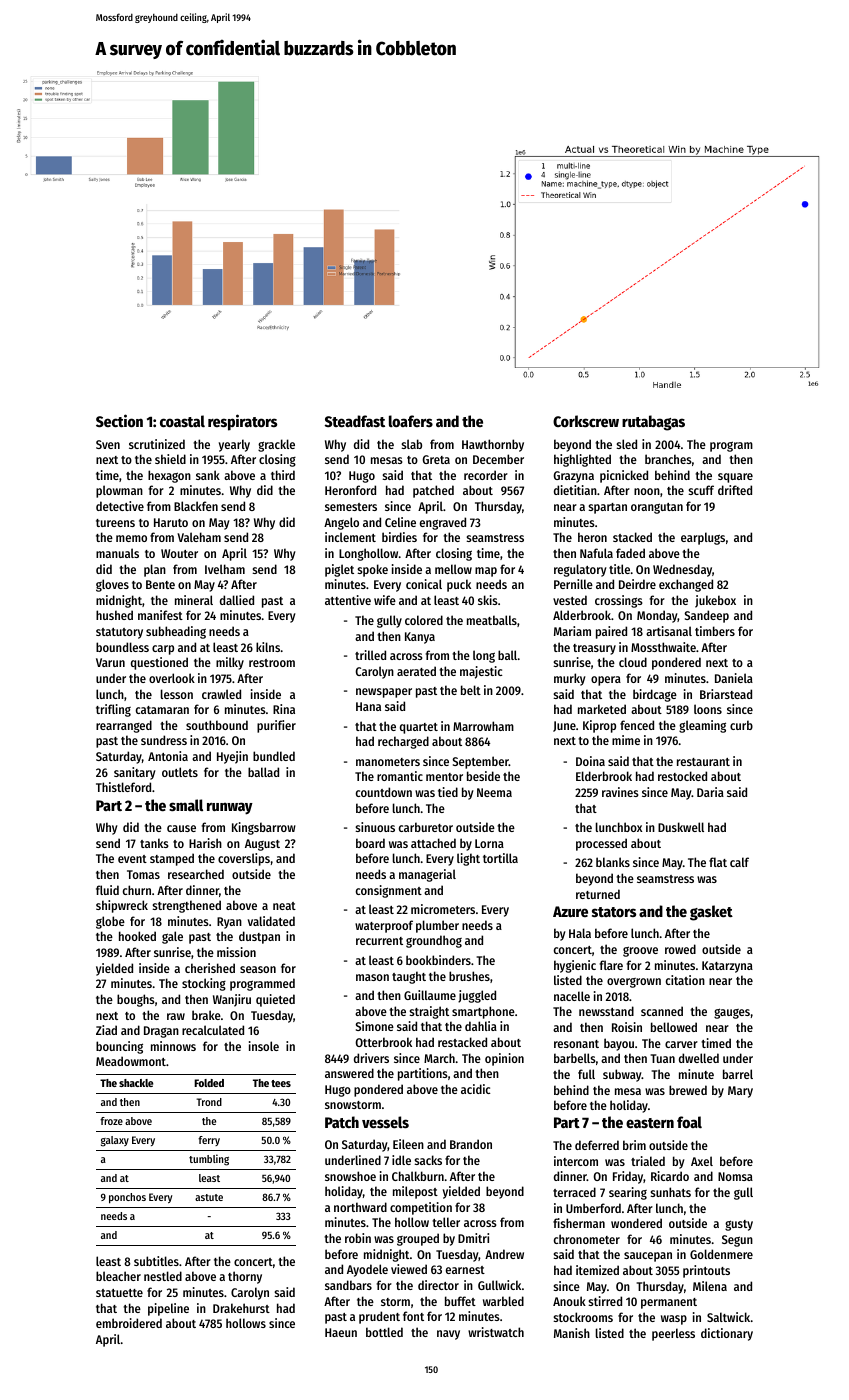 This page has height=1400, width=849. What do you see at coordinates (443, 523) in the page?
I see `engraved` at bounding box center [443, 523].
